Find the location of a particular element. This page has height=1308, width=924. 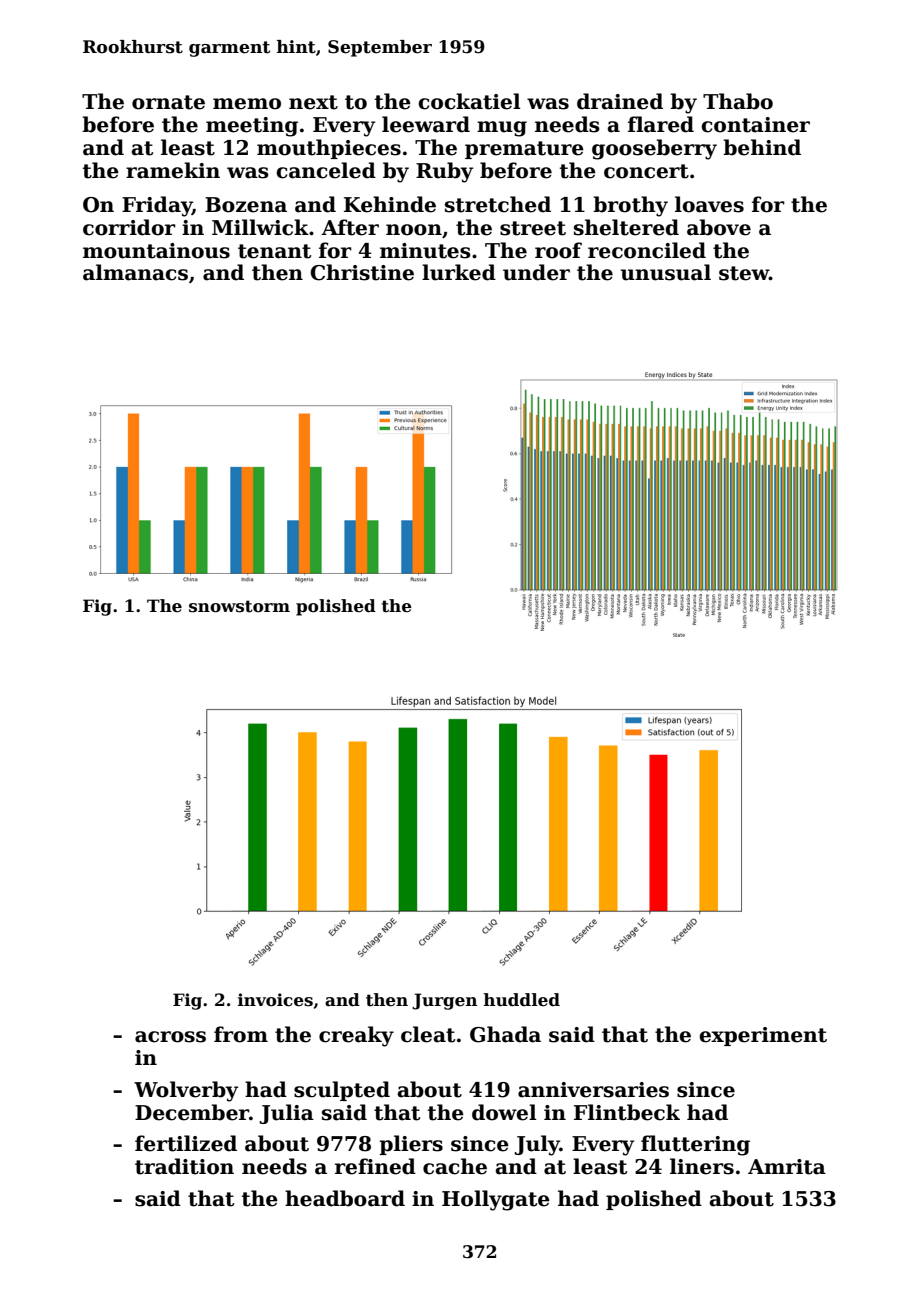

snowstorm is located at coordinates (239, 606).
